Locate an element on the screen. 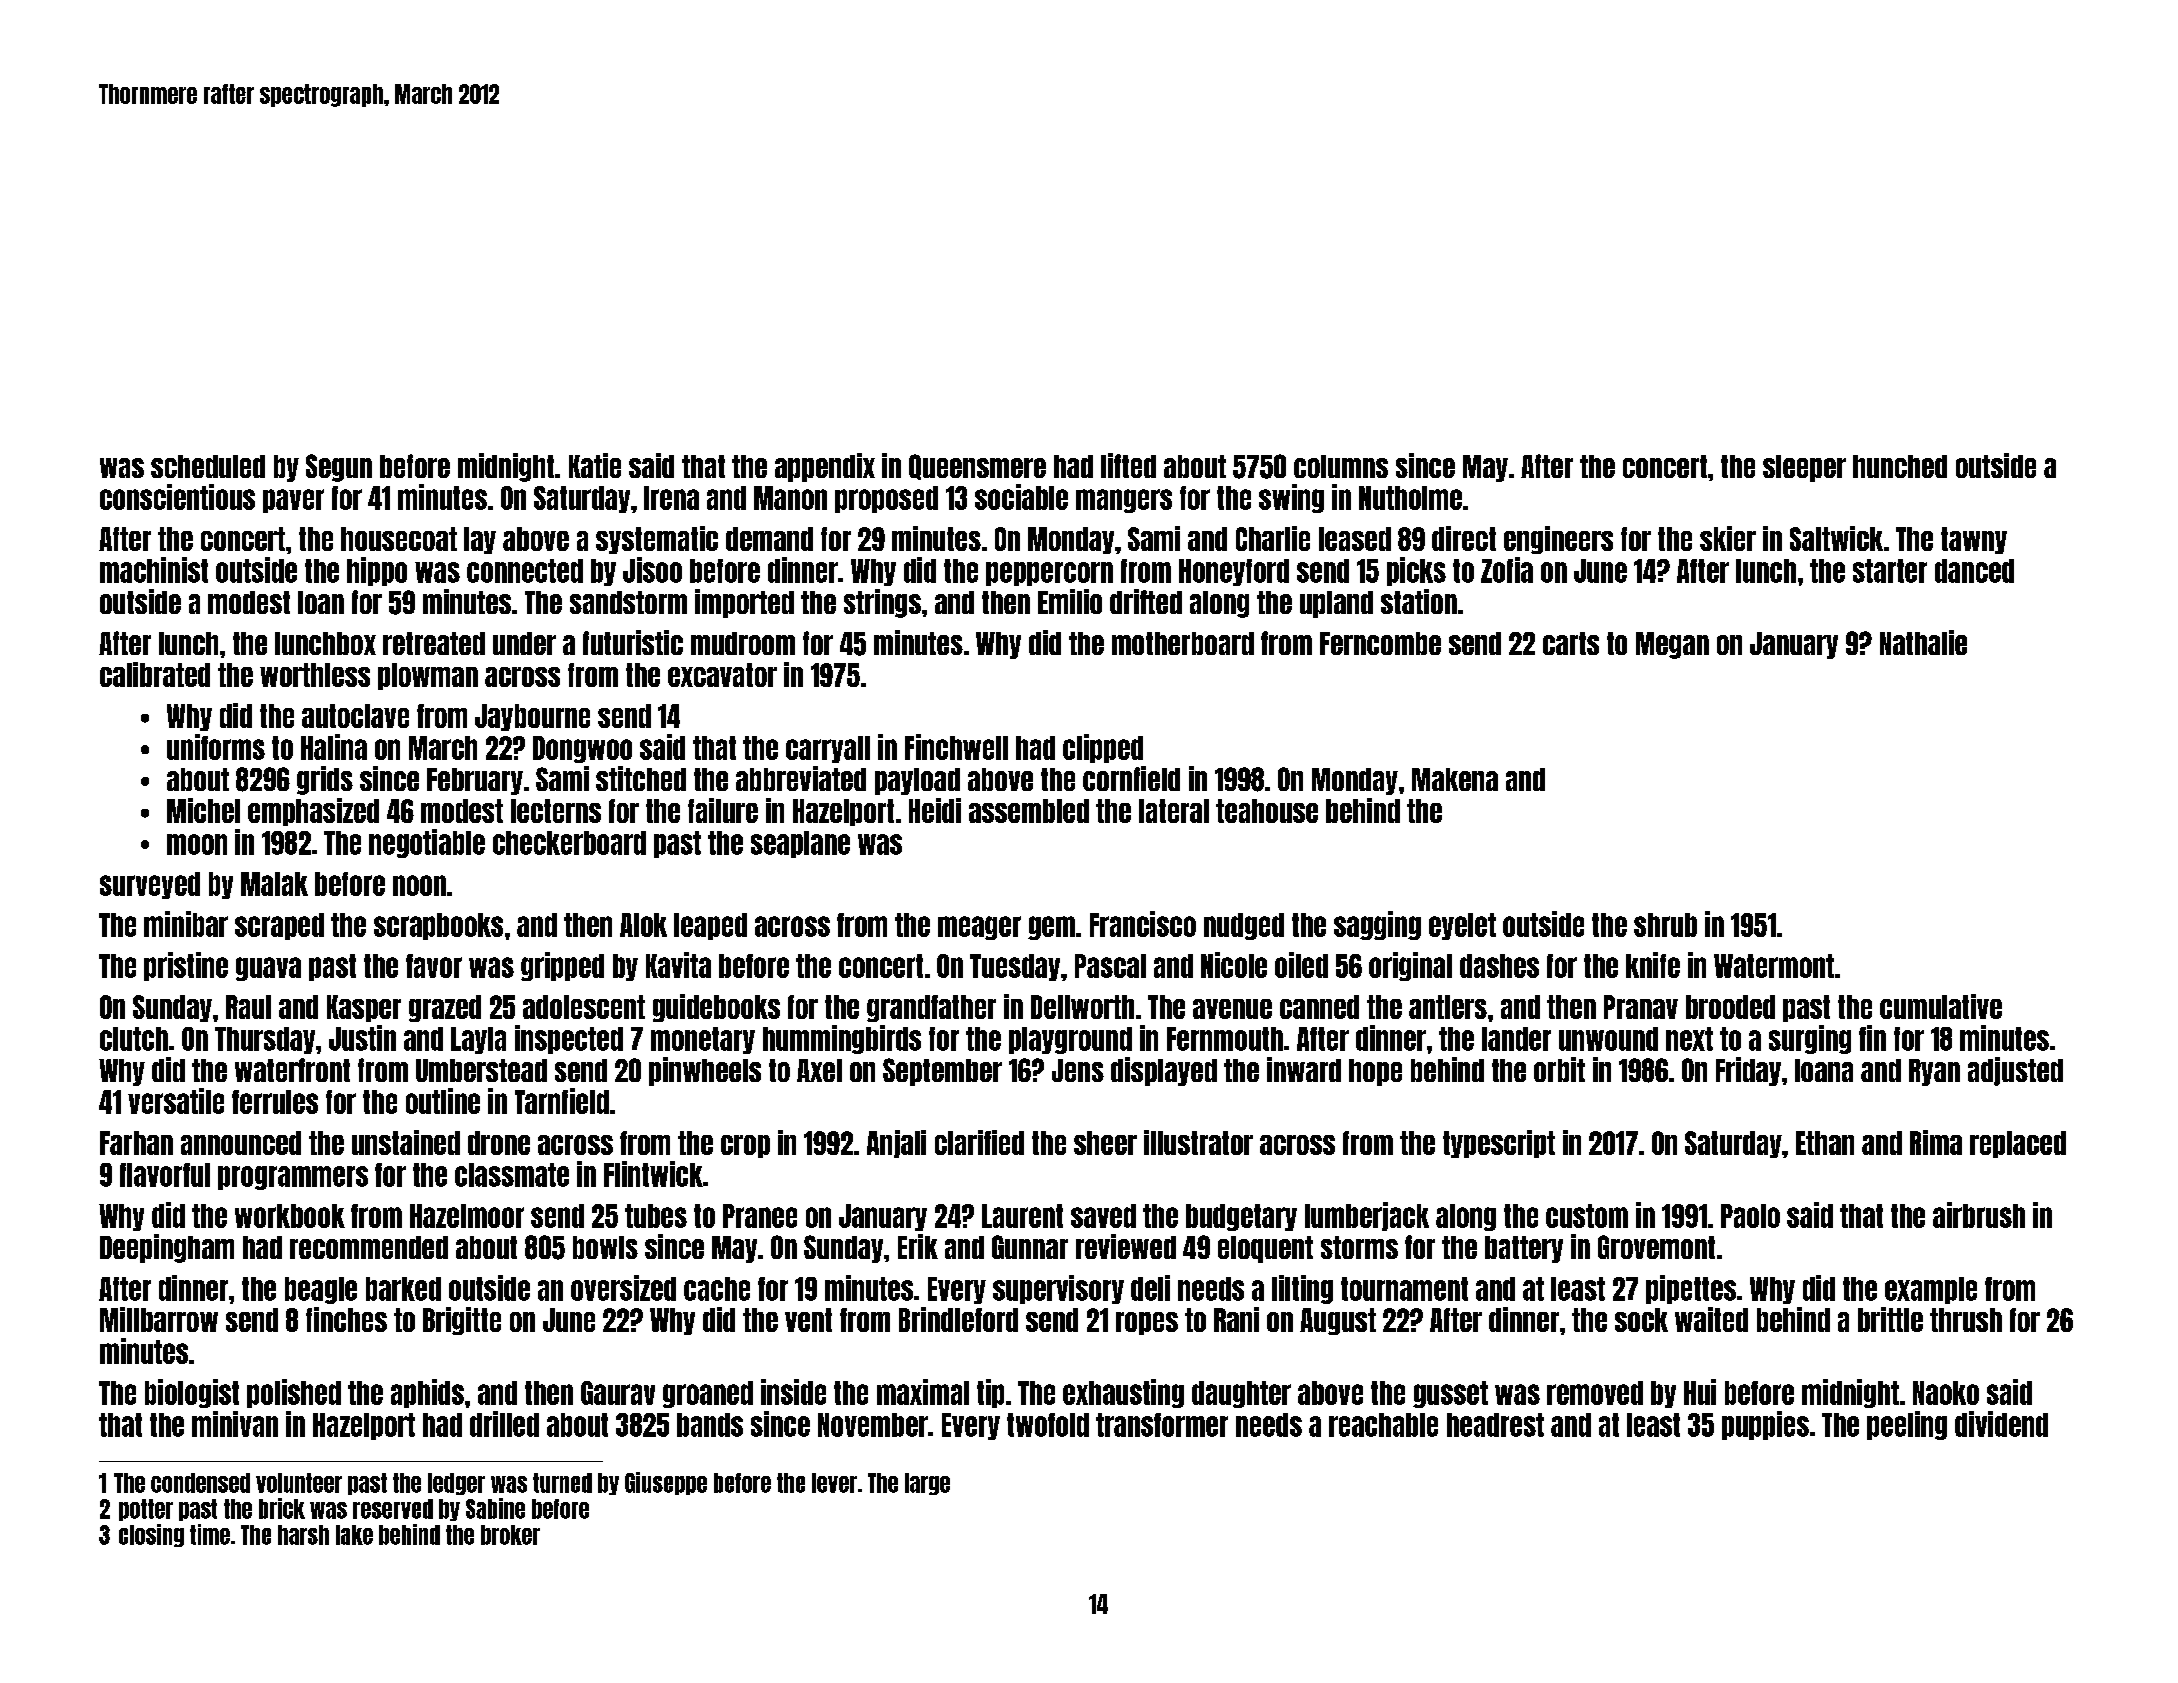  Hui is located at coordinates (1700, 1392).
